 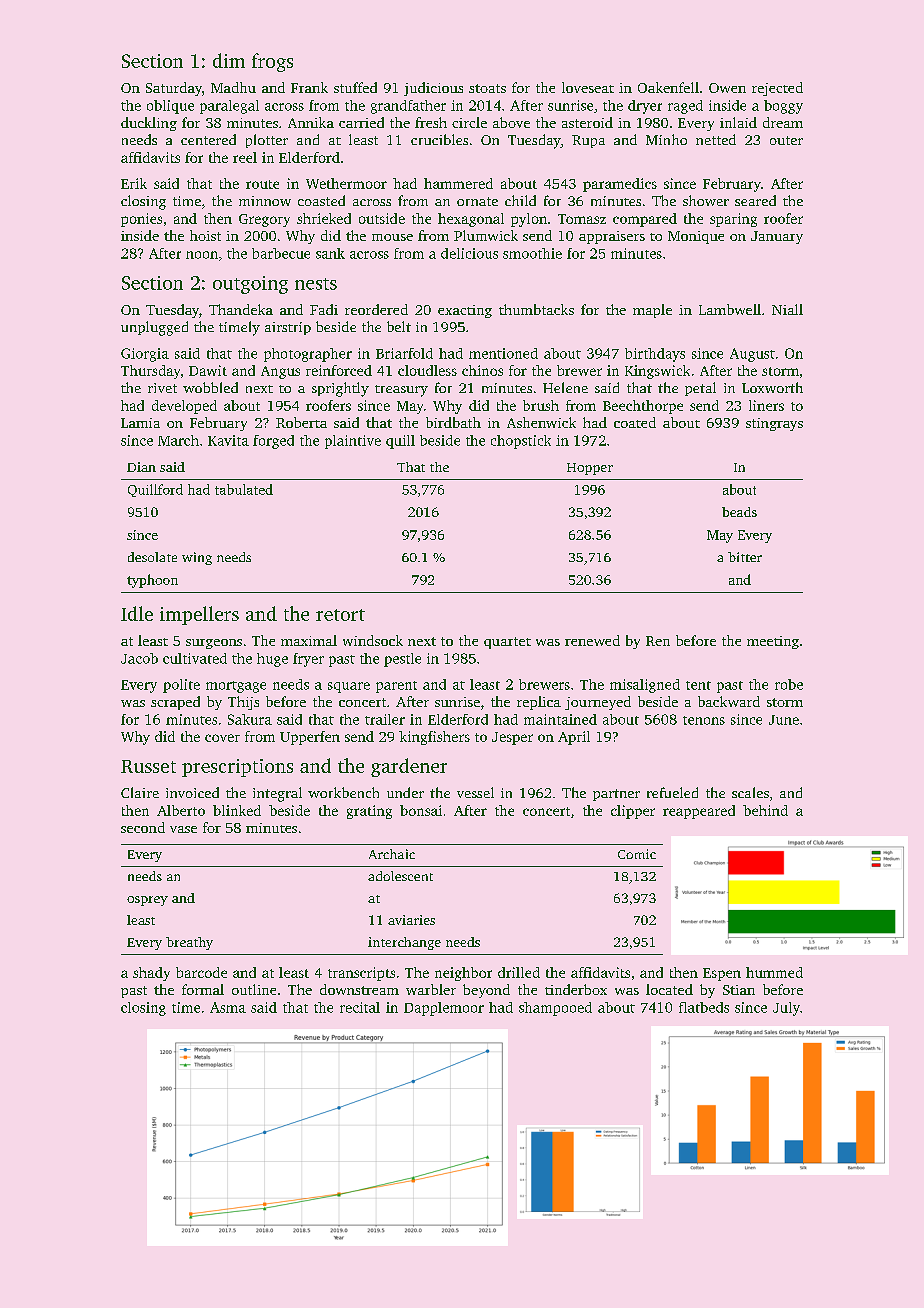 I want to click on grandfather, so click(x=408, y=107).
